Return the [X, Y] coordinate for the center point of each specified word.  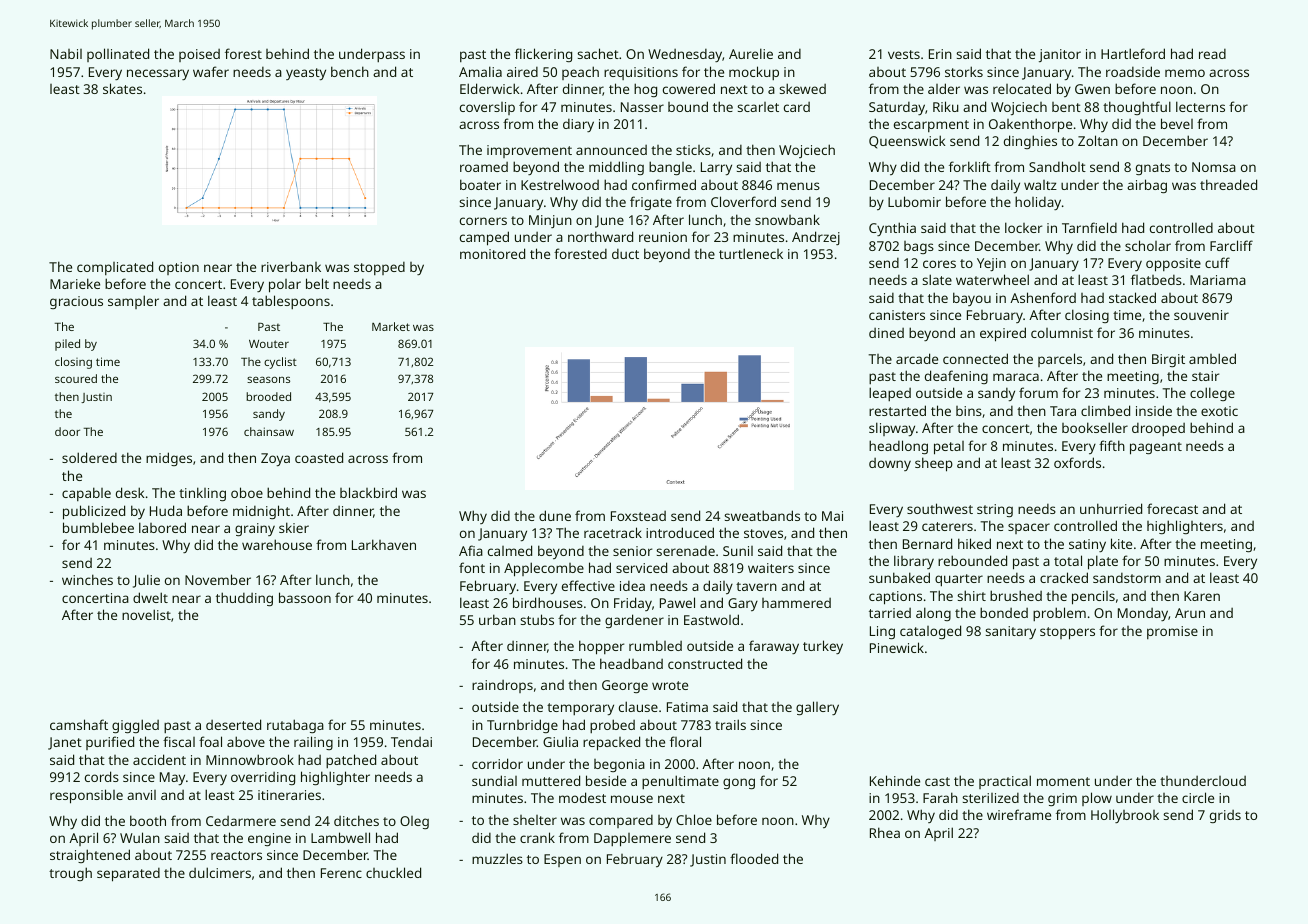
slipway [892, 429]
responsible [86, 796]
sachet [598, 53]
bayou [972, 299]
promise [1172, 632]
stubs [537, 619]
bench [350, 71]
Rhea [885, 832]
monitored [492, 253]
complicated [115, 268]
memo [1185, 73]
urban [497, 619]
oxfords [1077, 462]
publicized [94, 512]
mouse [632, 799]
